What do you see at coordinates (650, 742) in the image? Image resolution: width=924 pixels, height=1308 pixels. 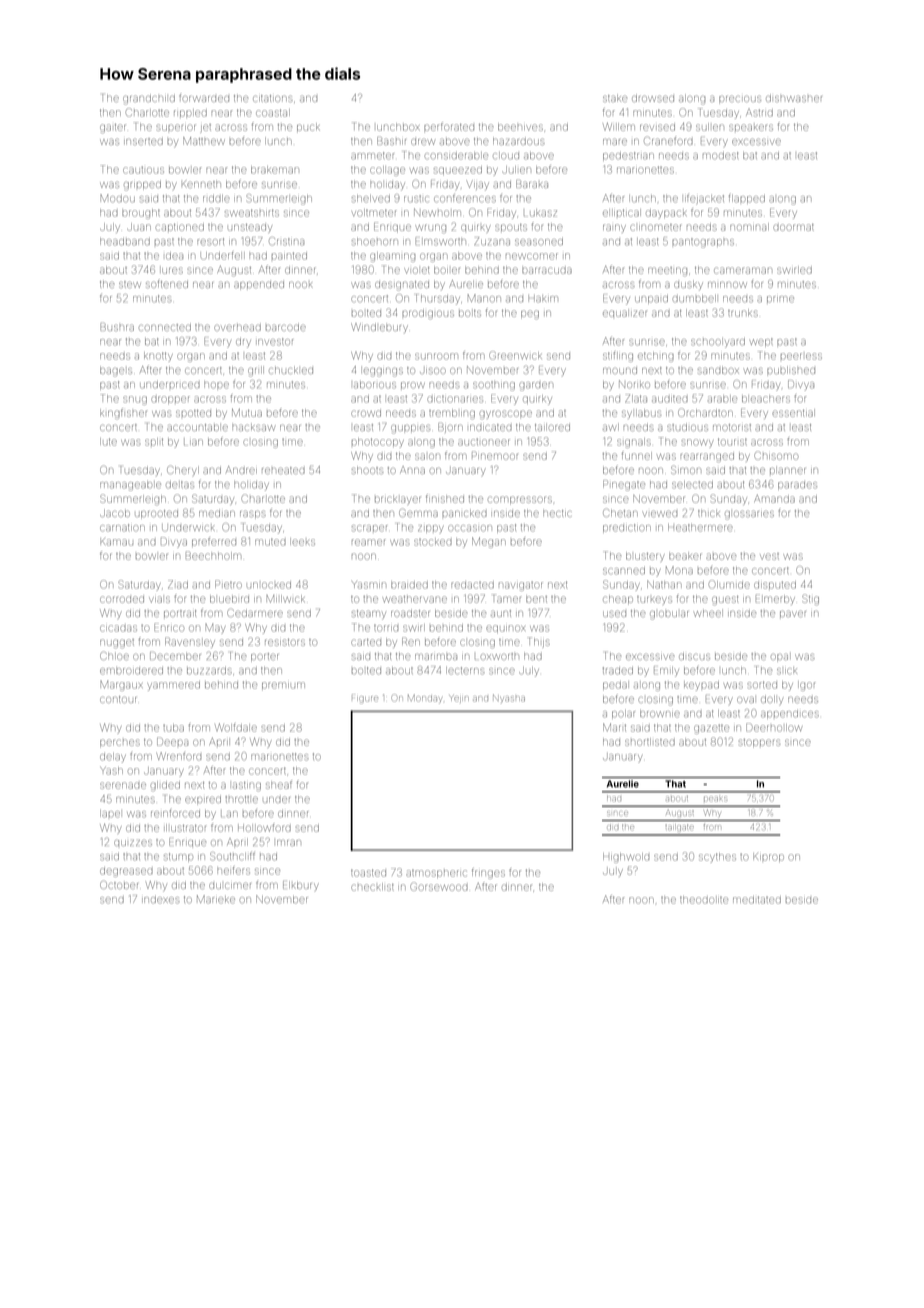 I see `shortlisted` at bounding box center [650, 742].
